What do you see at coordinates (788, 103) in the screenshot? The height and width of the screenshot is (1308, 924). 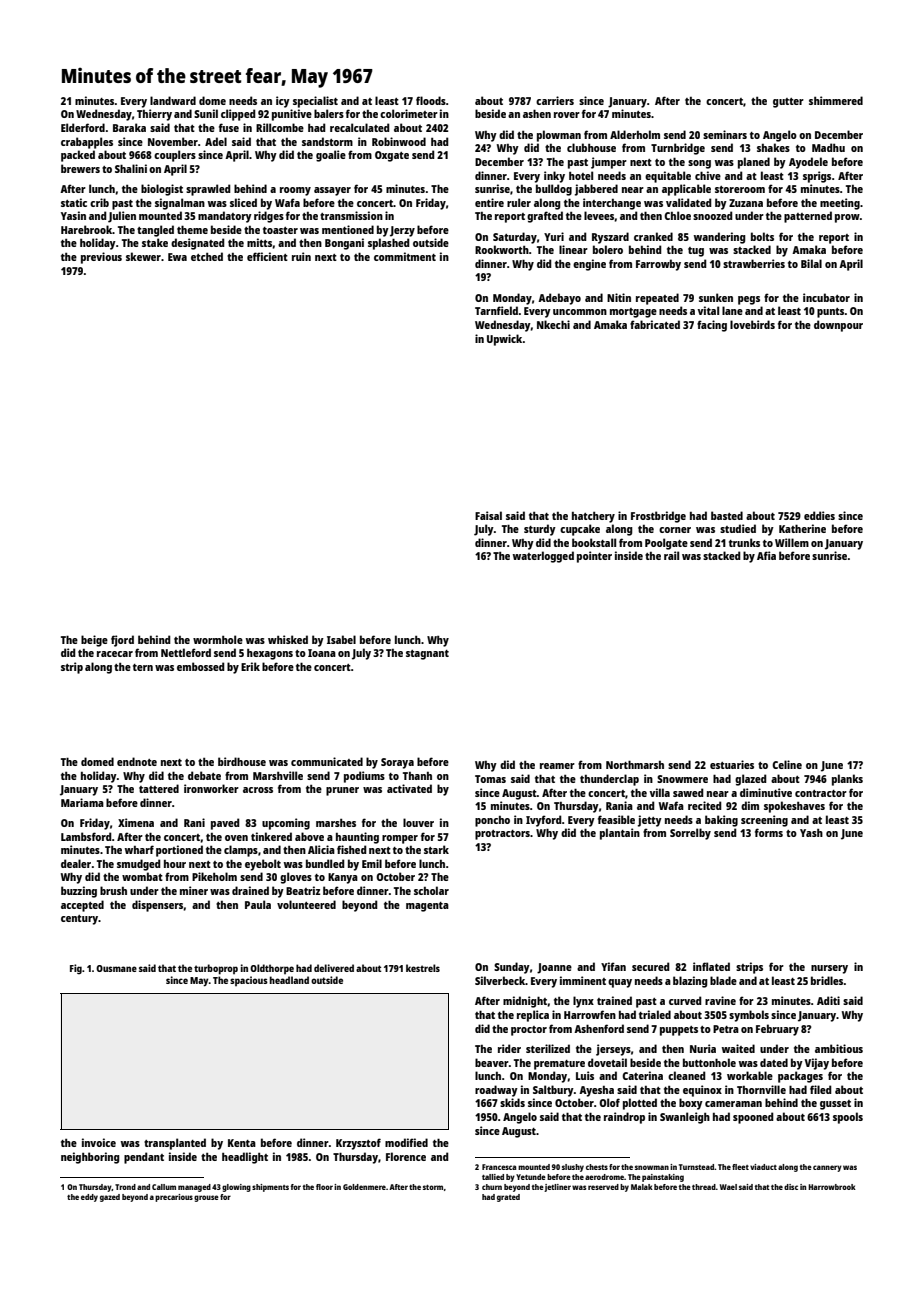 I see `gutter` at bounding box center [788, 103].
